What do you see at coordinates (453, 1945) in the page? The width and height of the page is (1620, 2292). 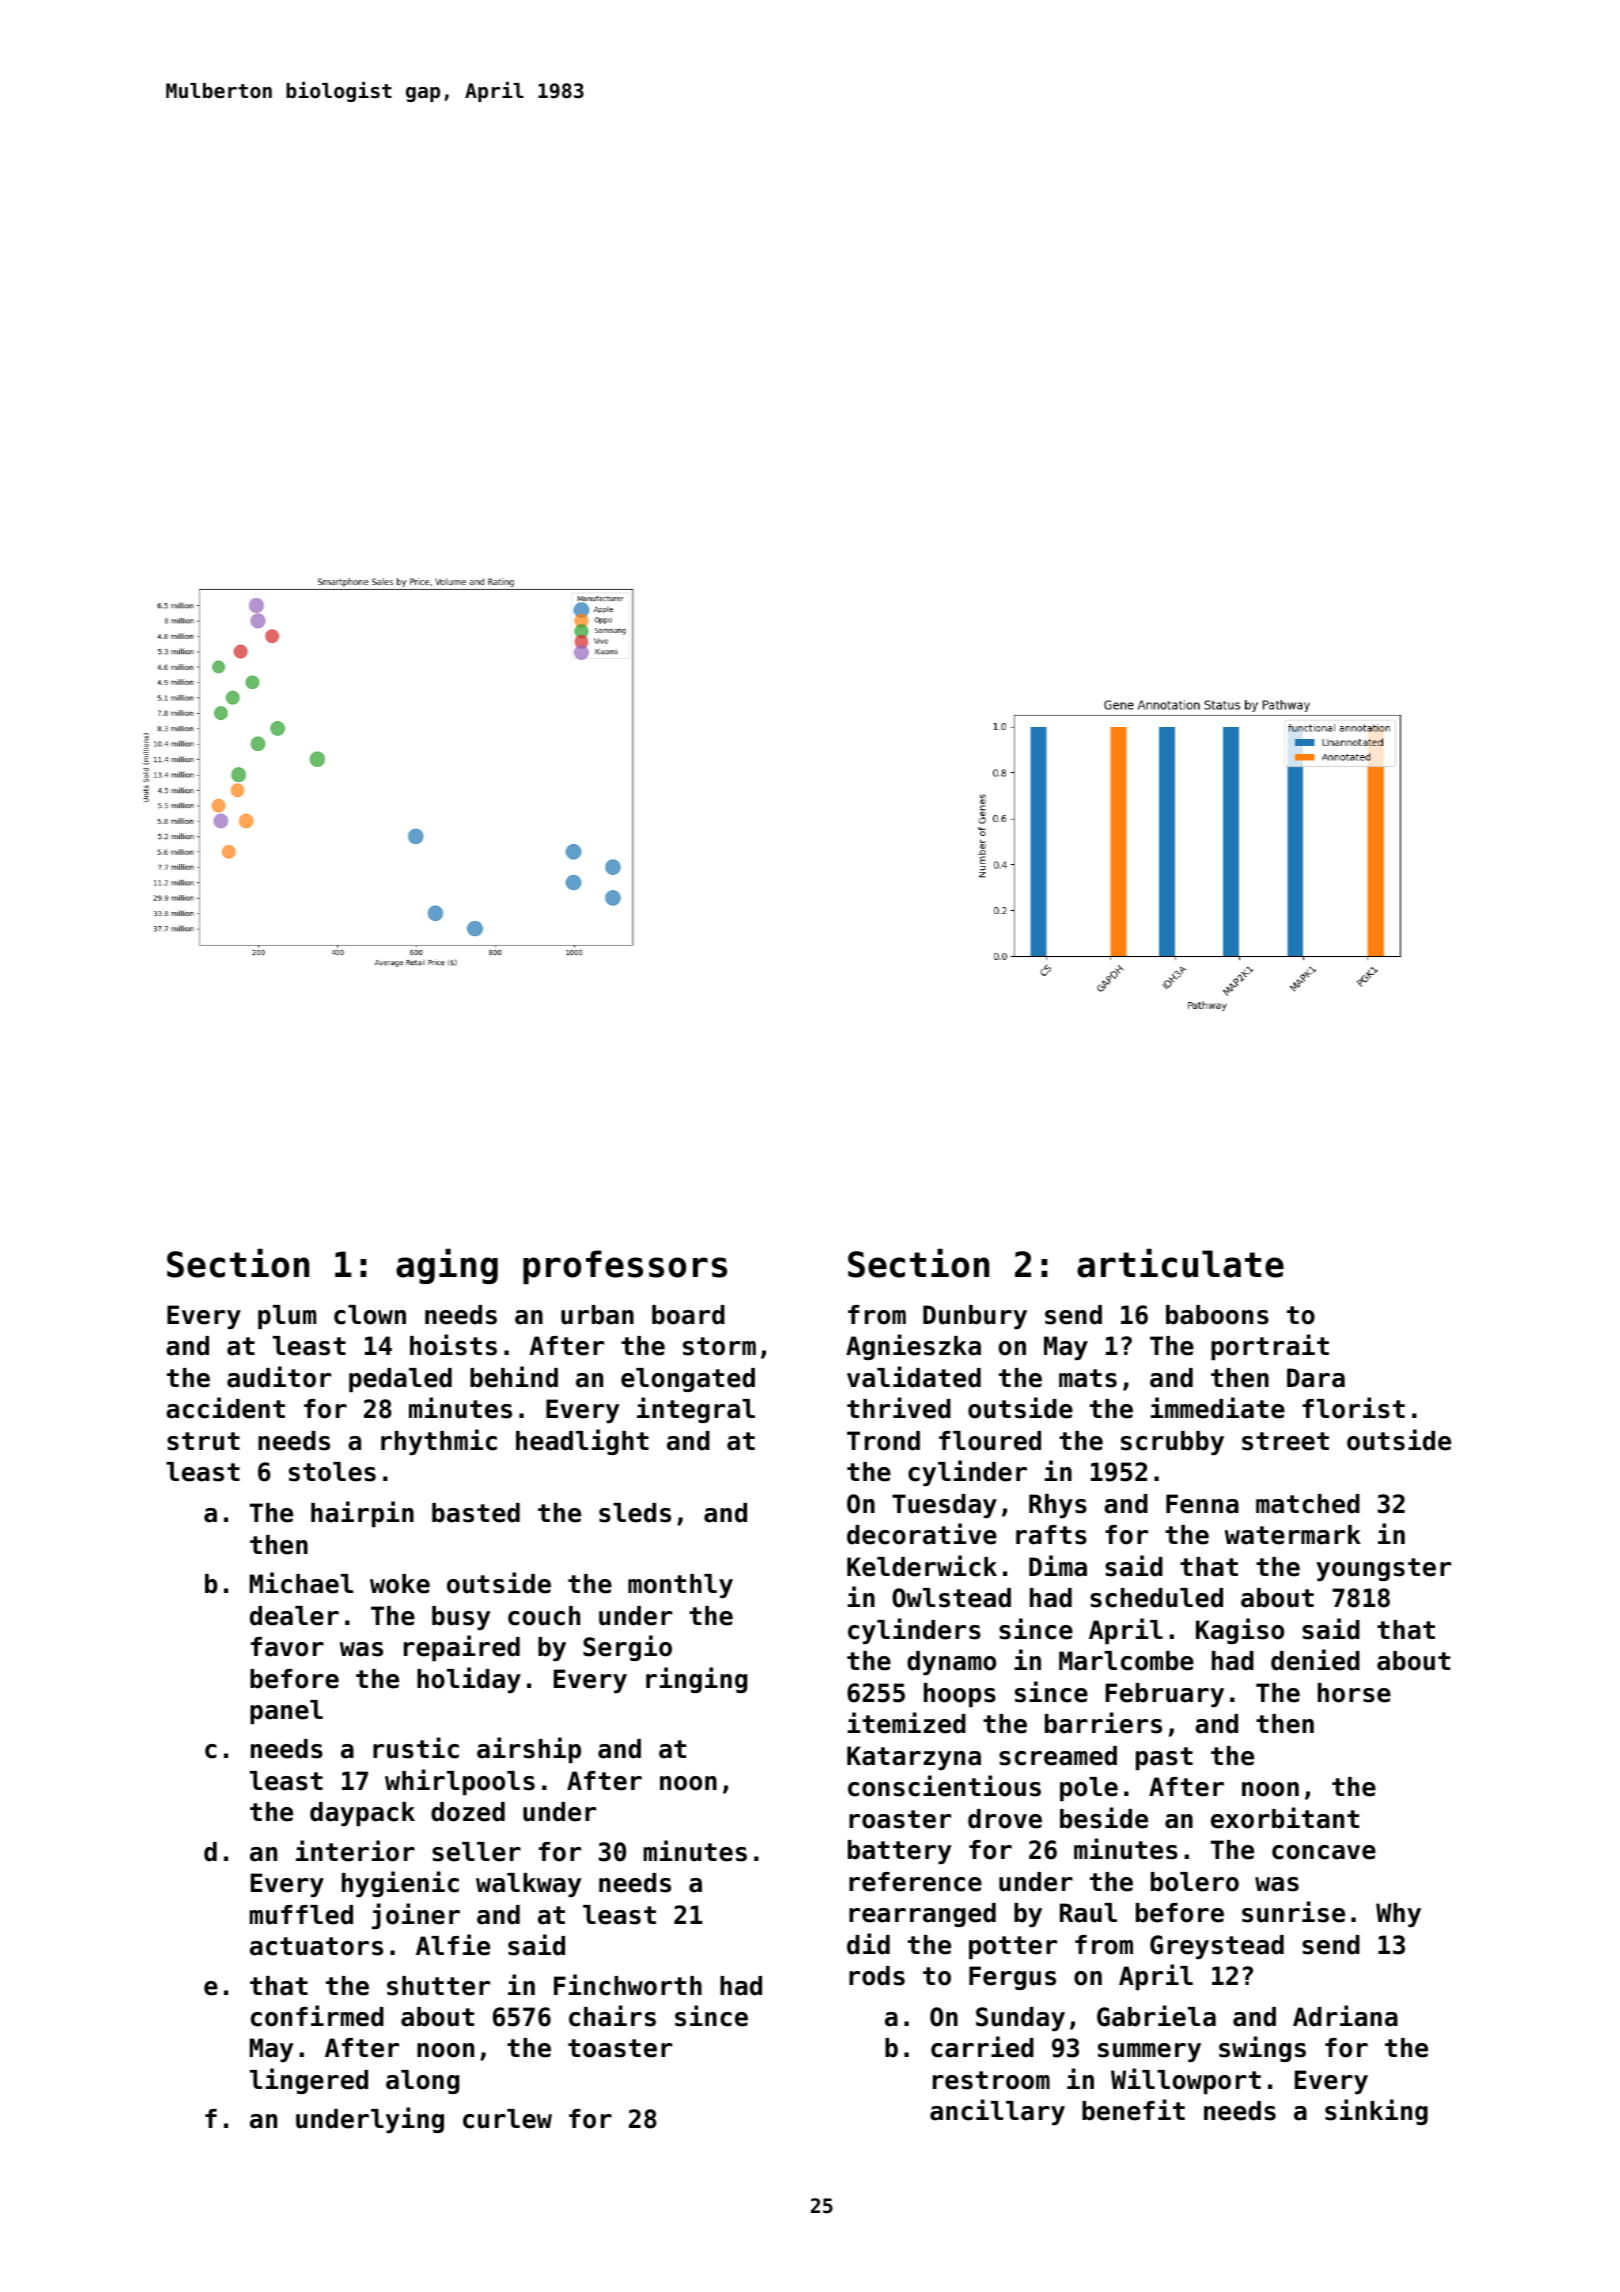 I see `Alfie` at bounding box center [453, 1945].
